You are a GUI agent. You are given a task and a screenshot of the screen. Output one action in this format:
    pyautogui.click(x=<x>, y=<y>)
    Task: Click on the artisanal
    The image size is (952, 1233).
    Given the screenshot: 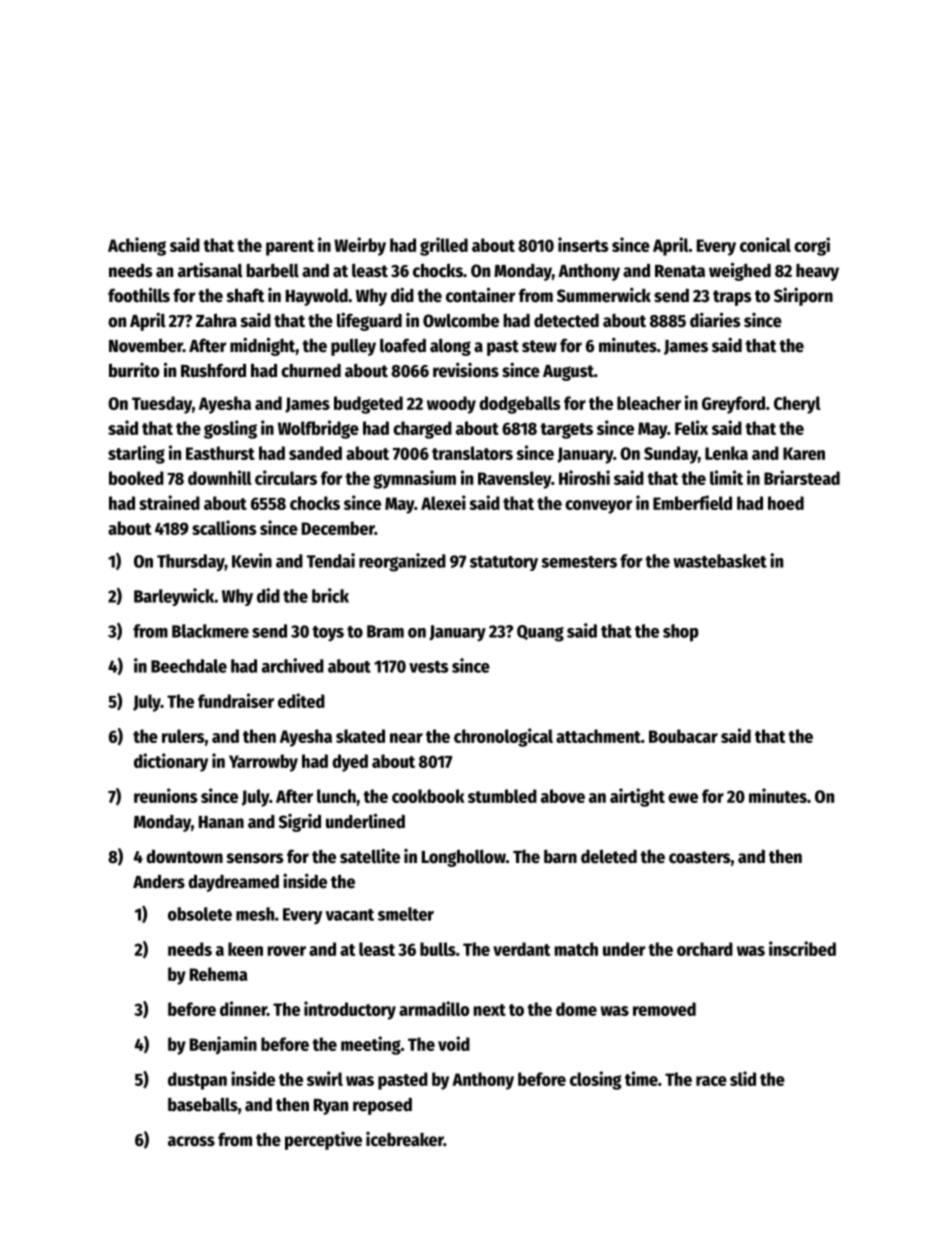 What is the action you would take?
    pyautogui.click(x=210, y=270)
